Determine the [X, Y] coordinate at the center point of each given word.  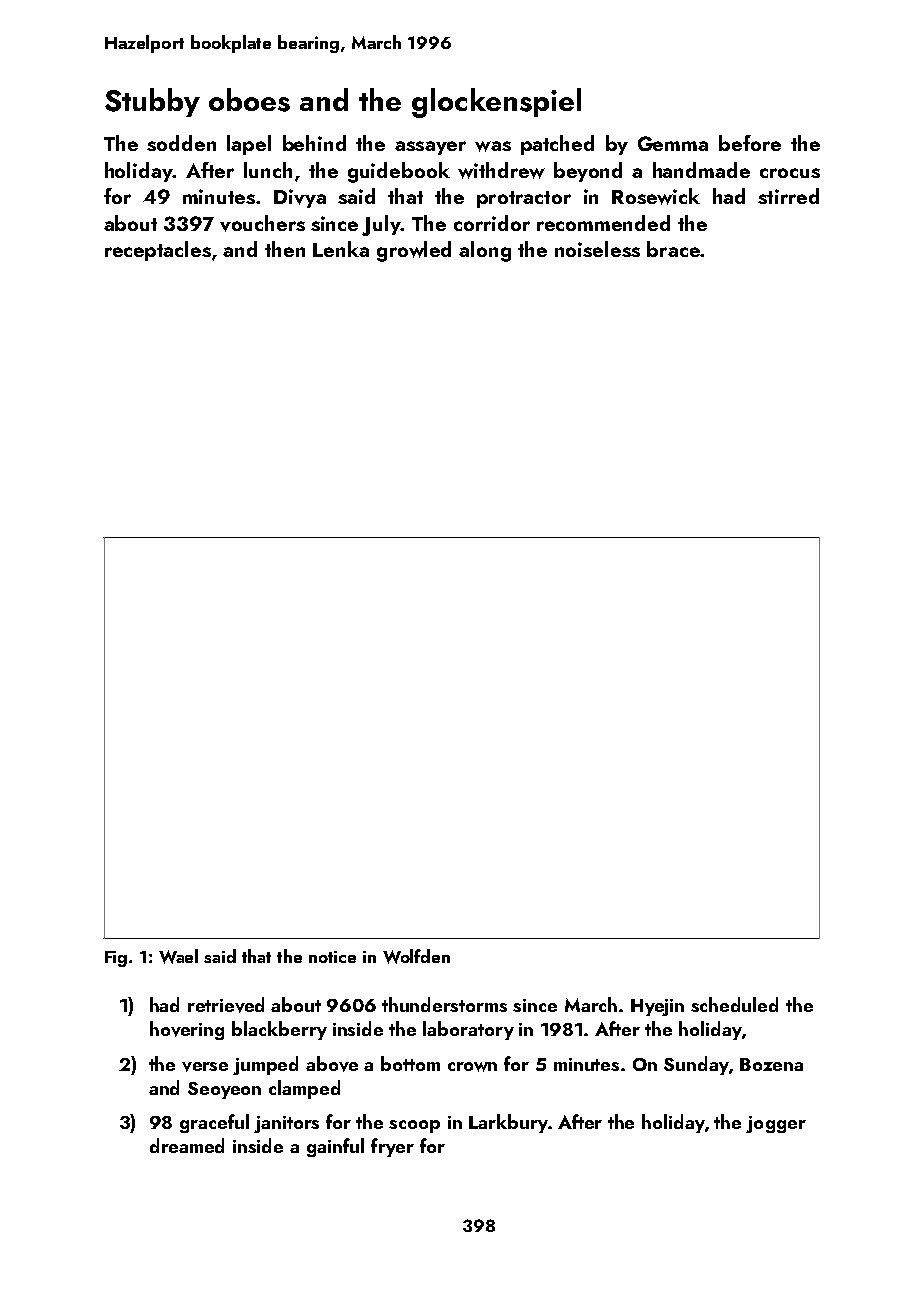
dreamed [187, 1145]
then [285, 249]
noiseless [597, 249]
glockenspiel [496, 103]
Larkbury [508, 1123]
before [750, 143]
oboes [249, 100]
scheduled [734, 1004]
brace [673, 249]
